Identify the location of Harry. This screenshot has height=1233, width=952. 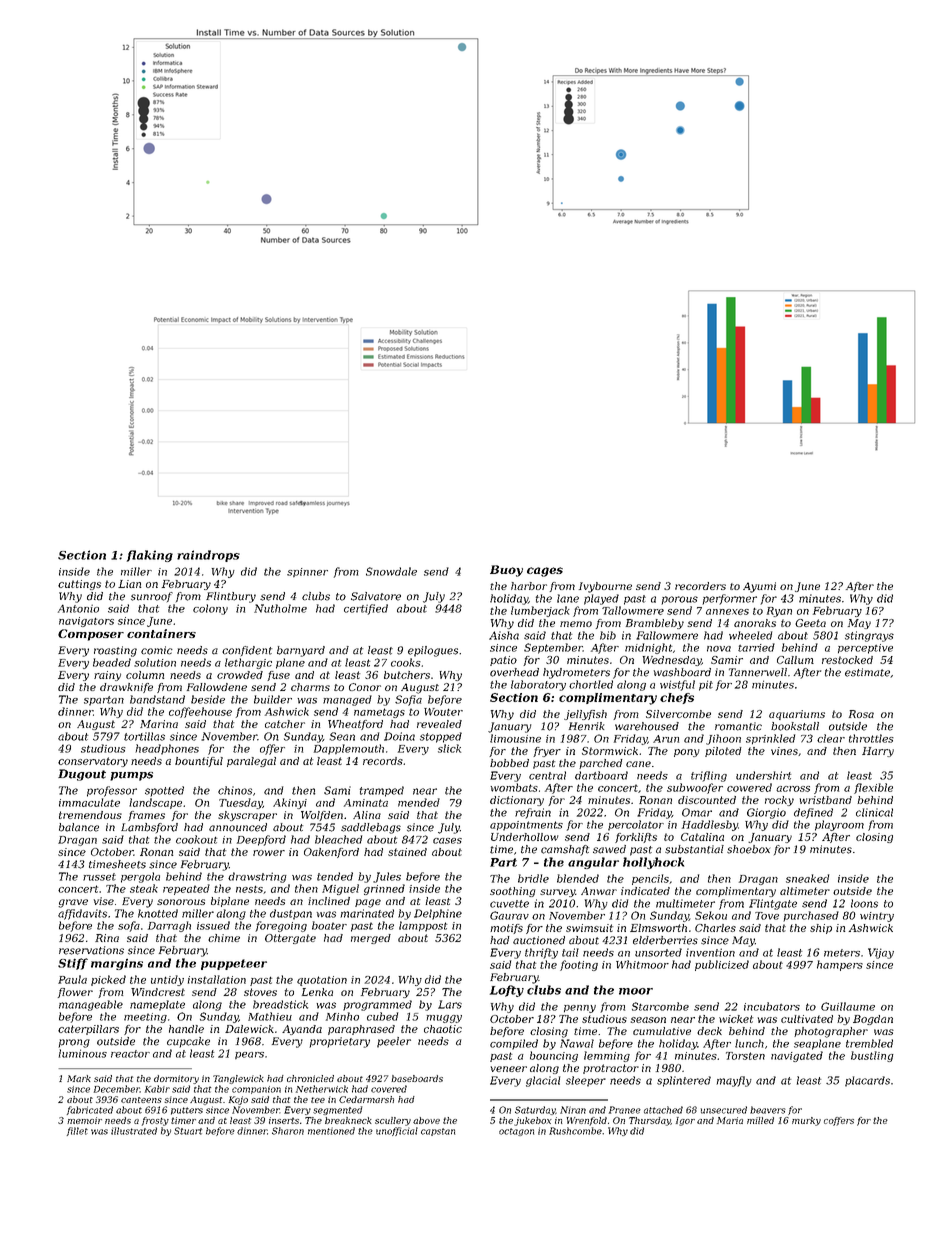
(878, 752).
